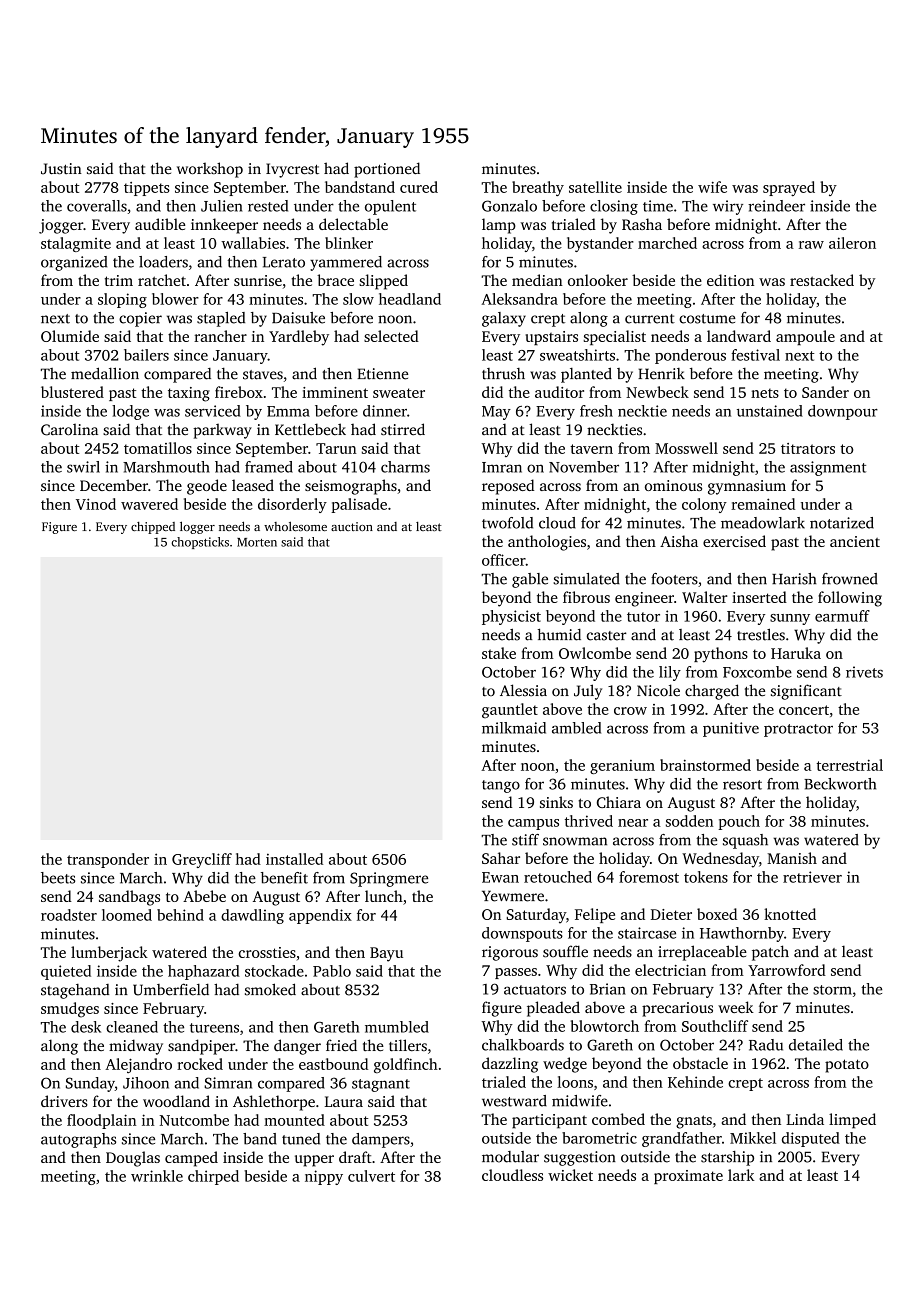 The height and width of the page is (1308, 924). Describe the element at coordinates (252, 916) in the page. I see `dawdling` at that location.
